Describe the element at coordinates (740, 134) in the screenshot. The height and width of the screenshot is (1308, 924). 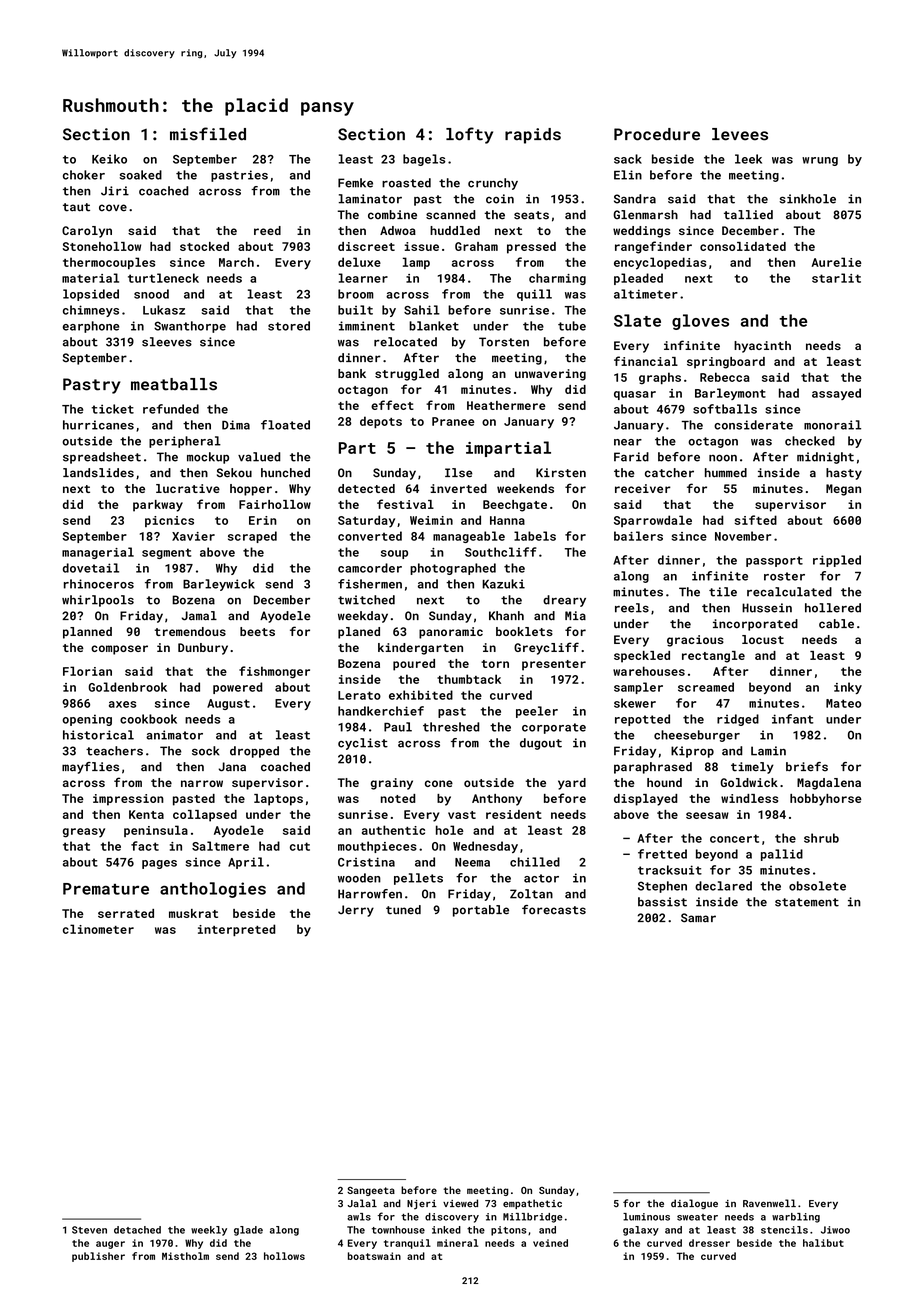
I see `levees` at that location.
